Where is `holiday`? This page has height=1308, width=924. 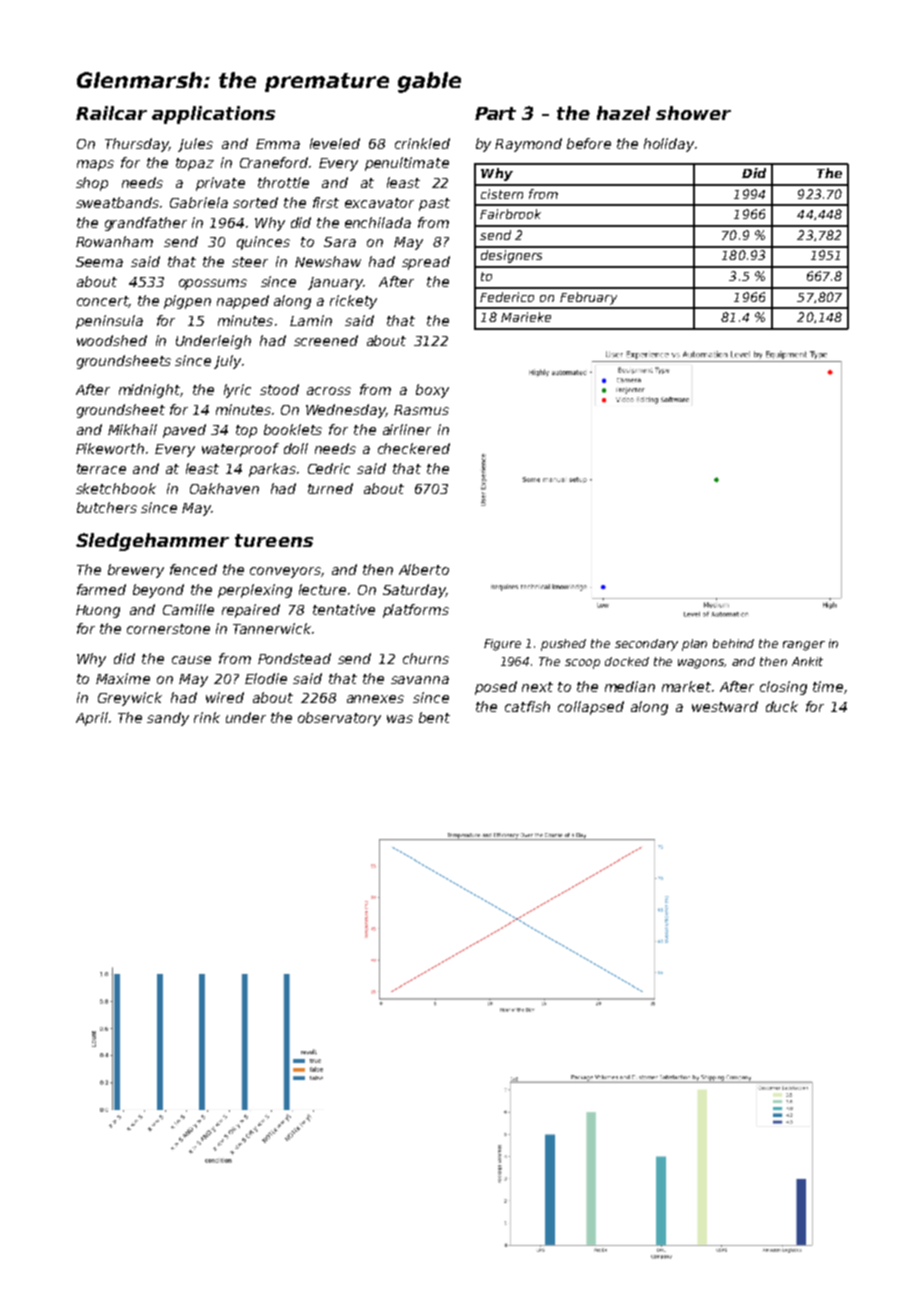 holiday is located at coordinates (669, 145).
